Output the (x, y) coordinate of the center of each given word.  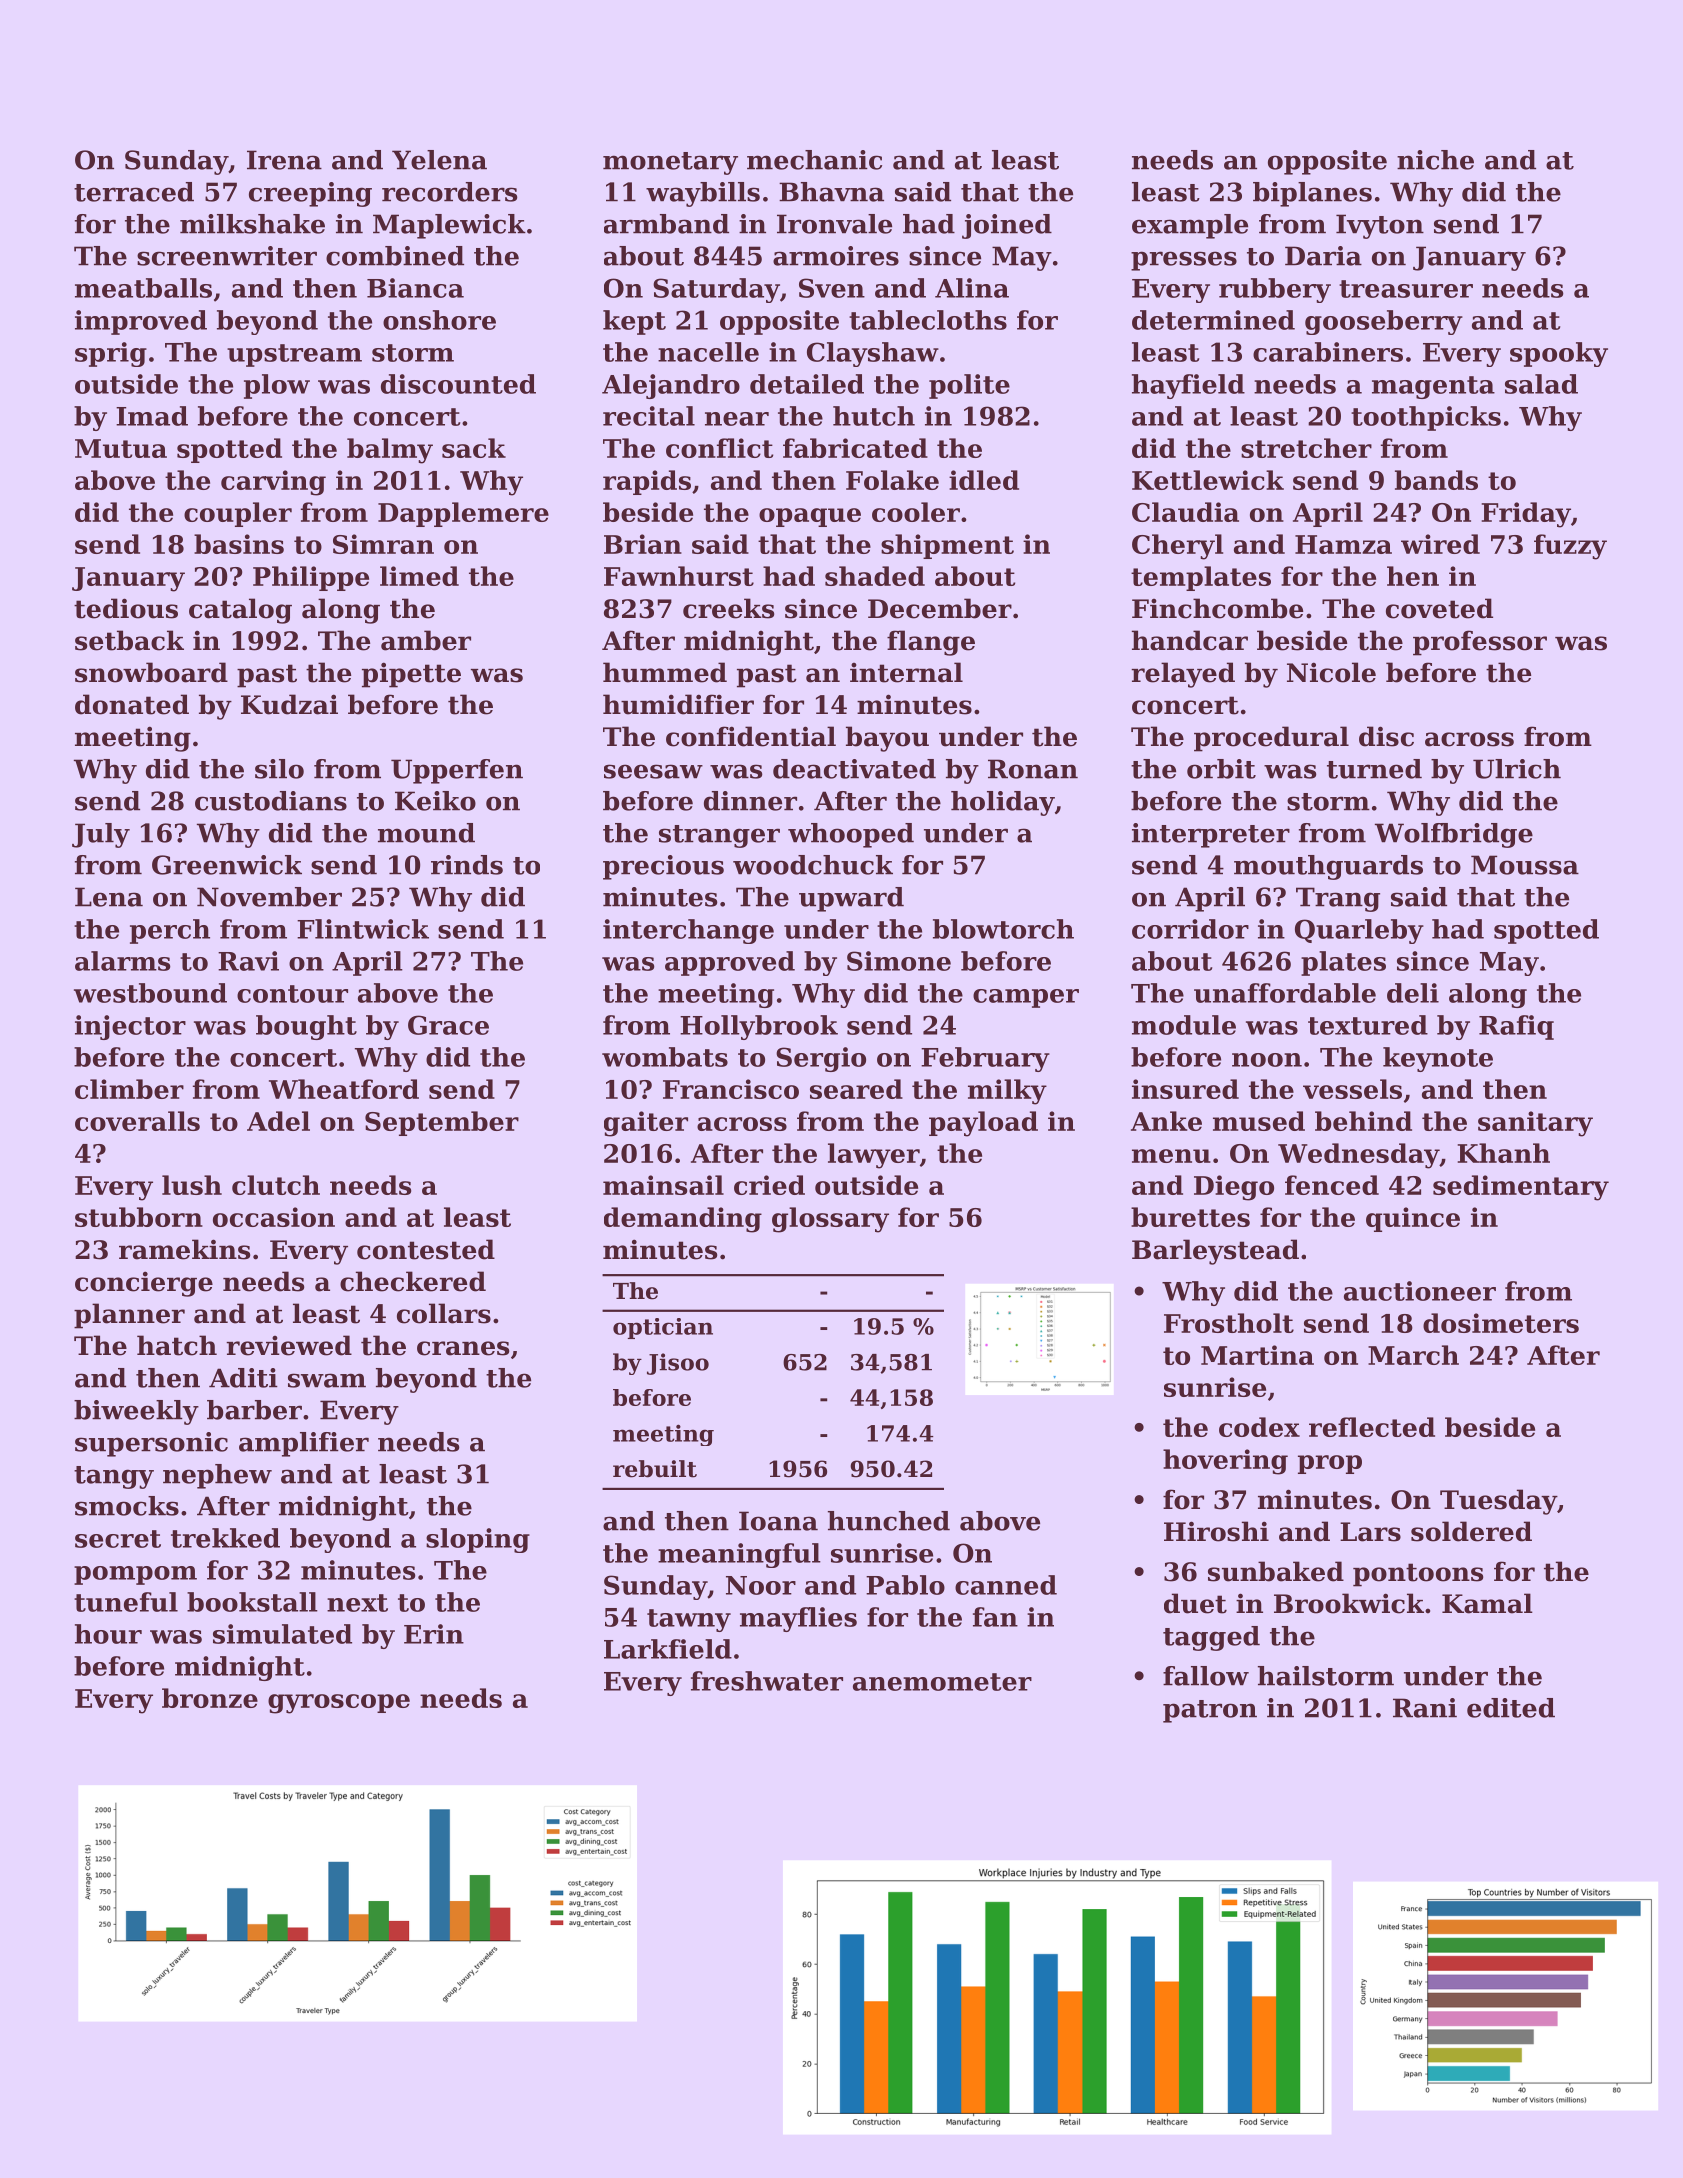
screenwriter (227, 256)
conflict (719, 448)
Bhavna (831, 192)
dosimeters (1501, 1323)
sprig (111, 354)
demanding (683, 1220)
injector (130, 1027)
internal (906, 672)
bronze (210, 1698)
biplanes (1312, 194)
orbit (1221, 769)
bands (1436, 480)
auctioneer (1420, 1291)
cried (769, 1185)
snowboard (151, 672)
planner (129, 1316)
